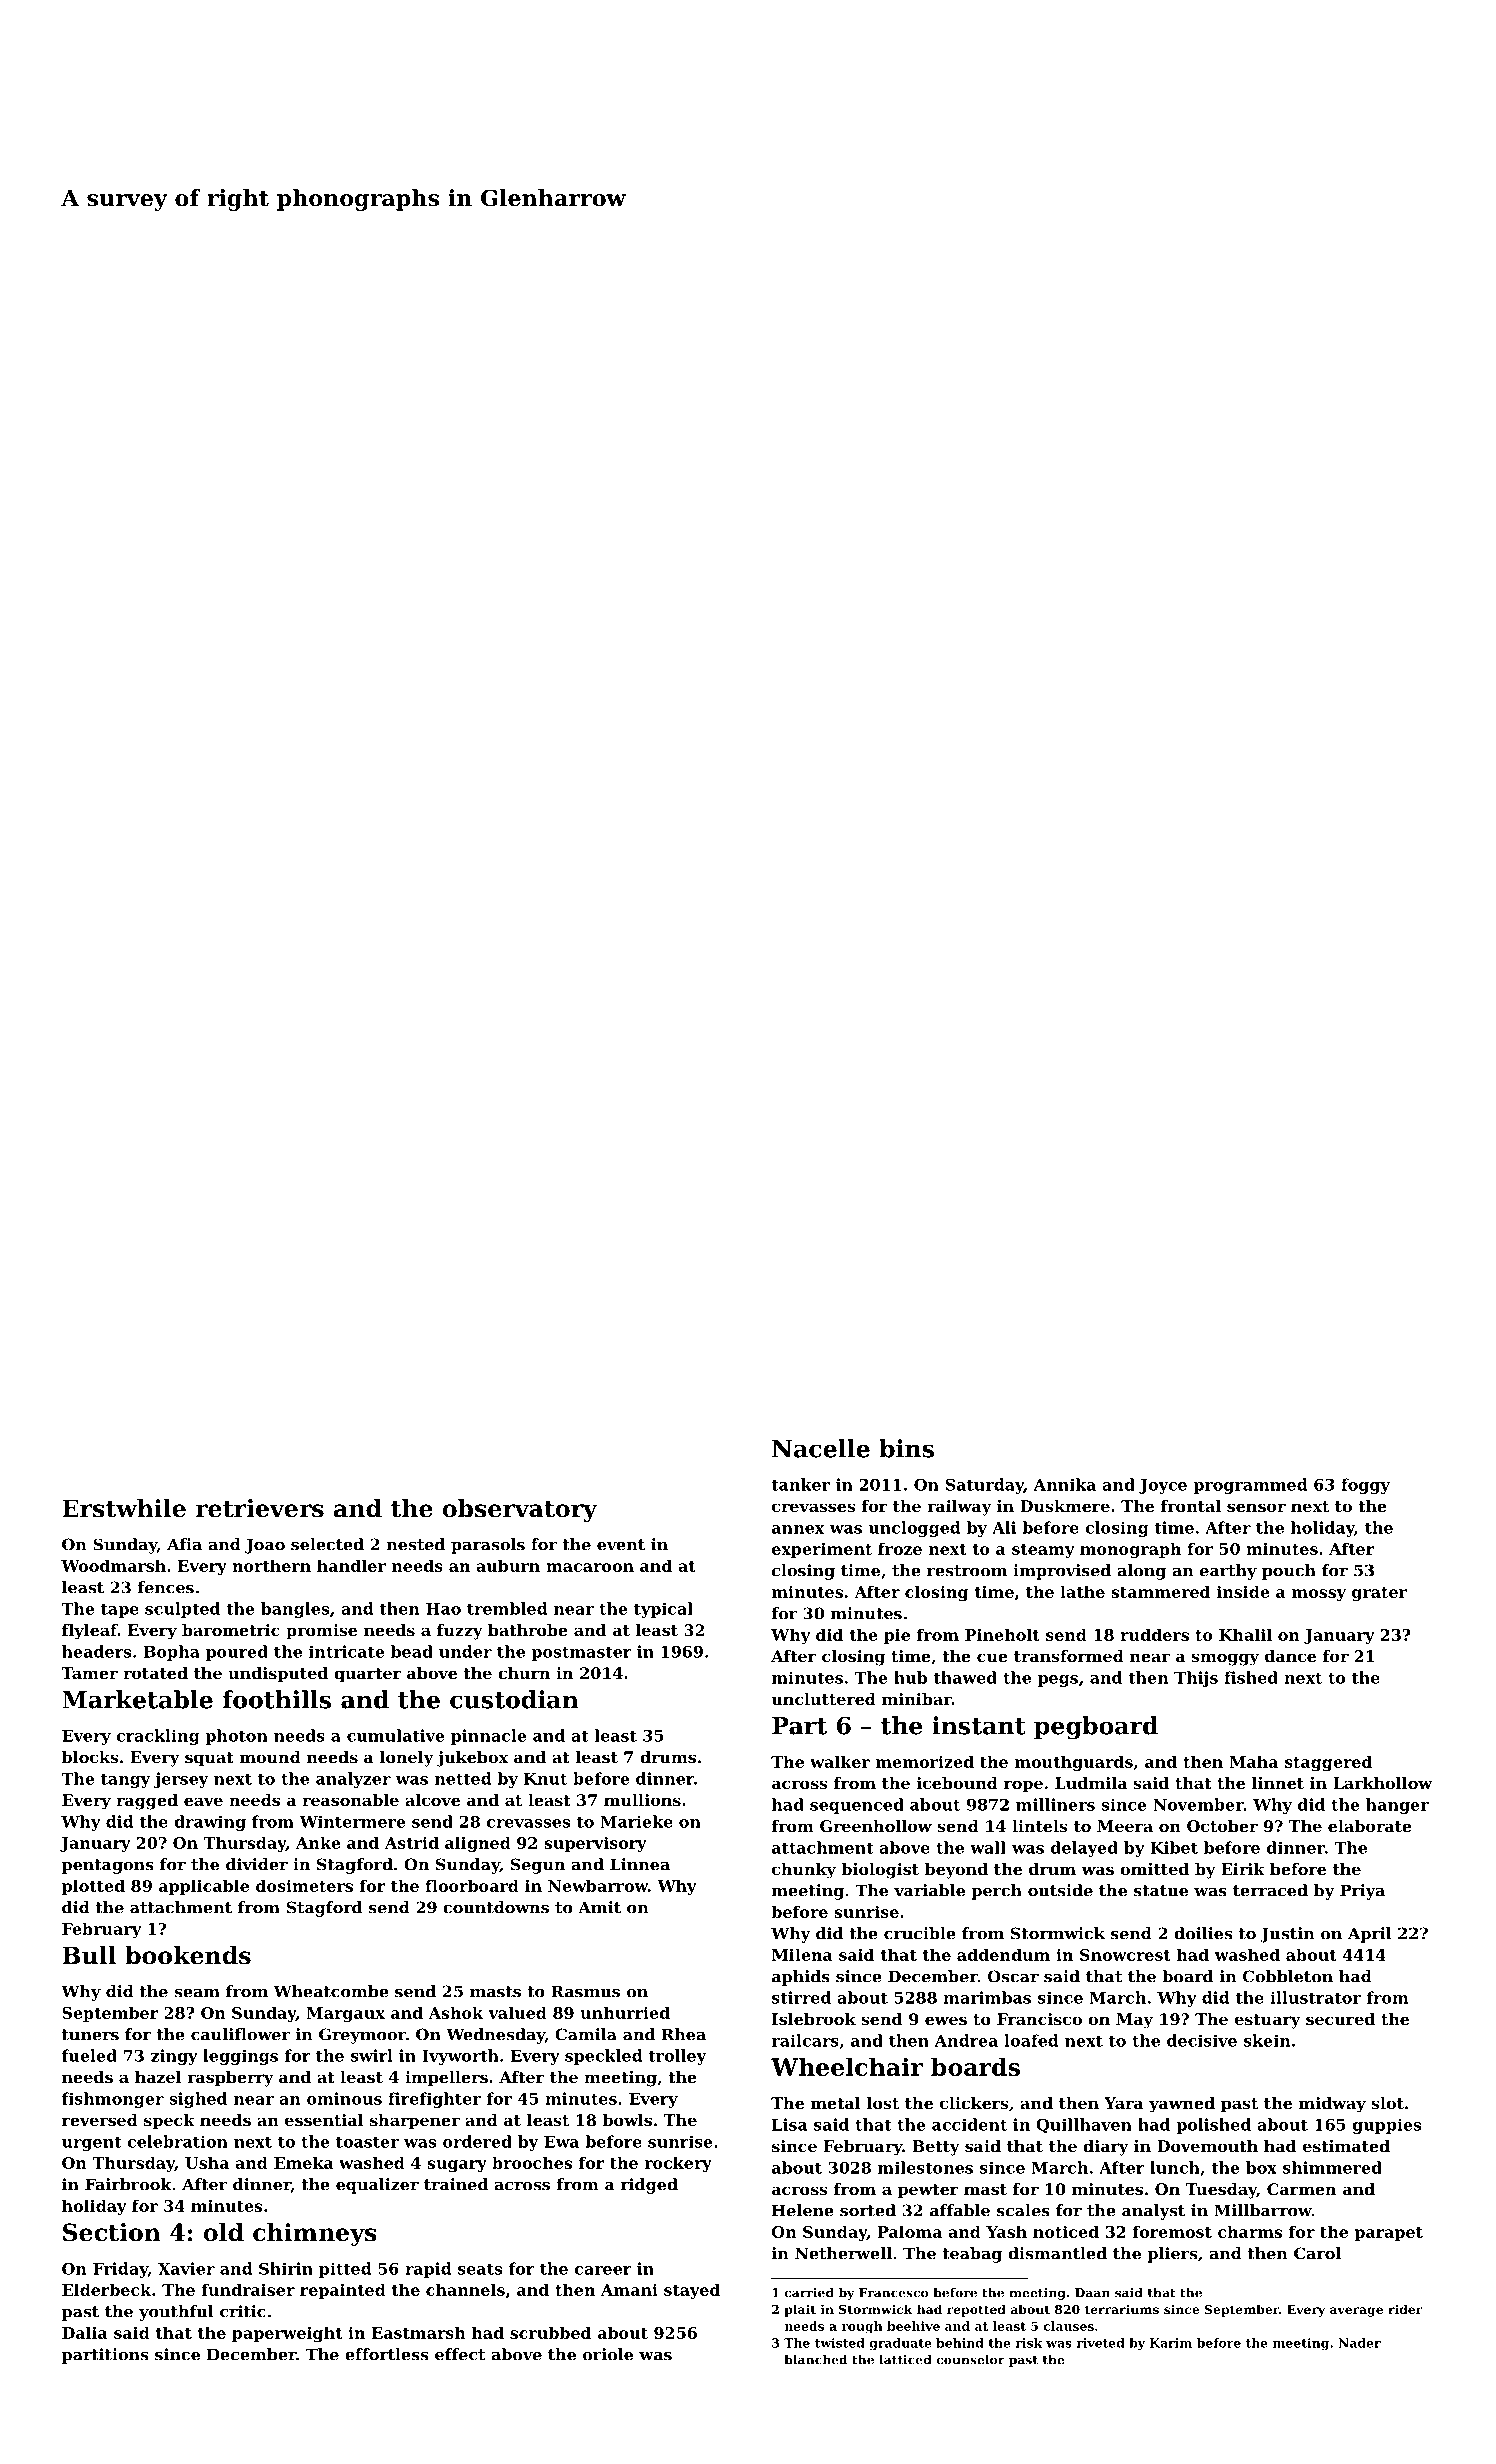 Image resolution: width=1496 pixels, height=2464 pixels. What do you see at coordinates (90, 2035) in the document?
I see `tuners` at bounding box center [90, 2035].
